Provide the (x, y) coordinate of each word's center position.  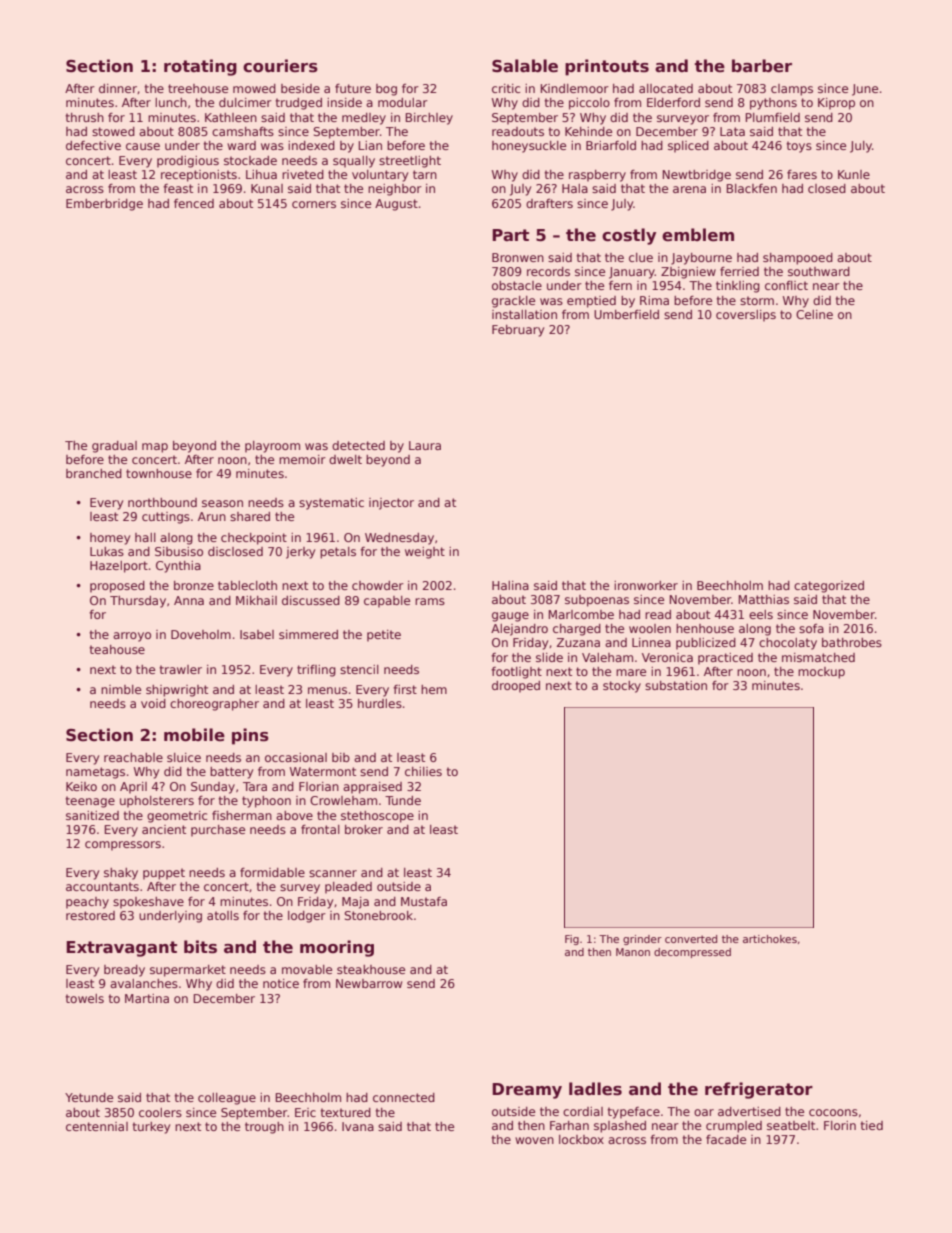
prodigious (188, 162)
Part (510, 235)
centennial (97, 1126)
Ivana (358, 1126)
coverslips (746, 316)
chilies (423, 771)
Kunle (854, 174)
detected (358, 445)
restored (90, 915)
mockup (821, 673)
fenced (194, 203)
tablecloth (247, 585)
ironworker (646, 585)
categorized (829, 587)
